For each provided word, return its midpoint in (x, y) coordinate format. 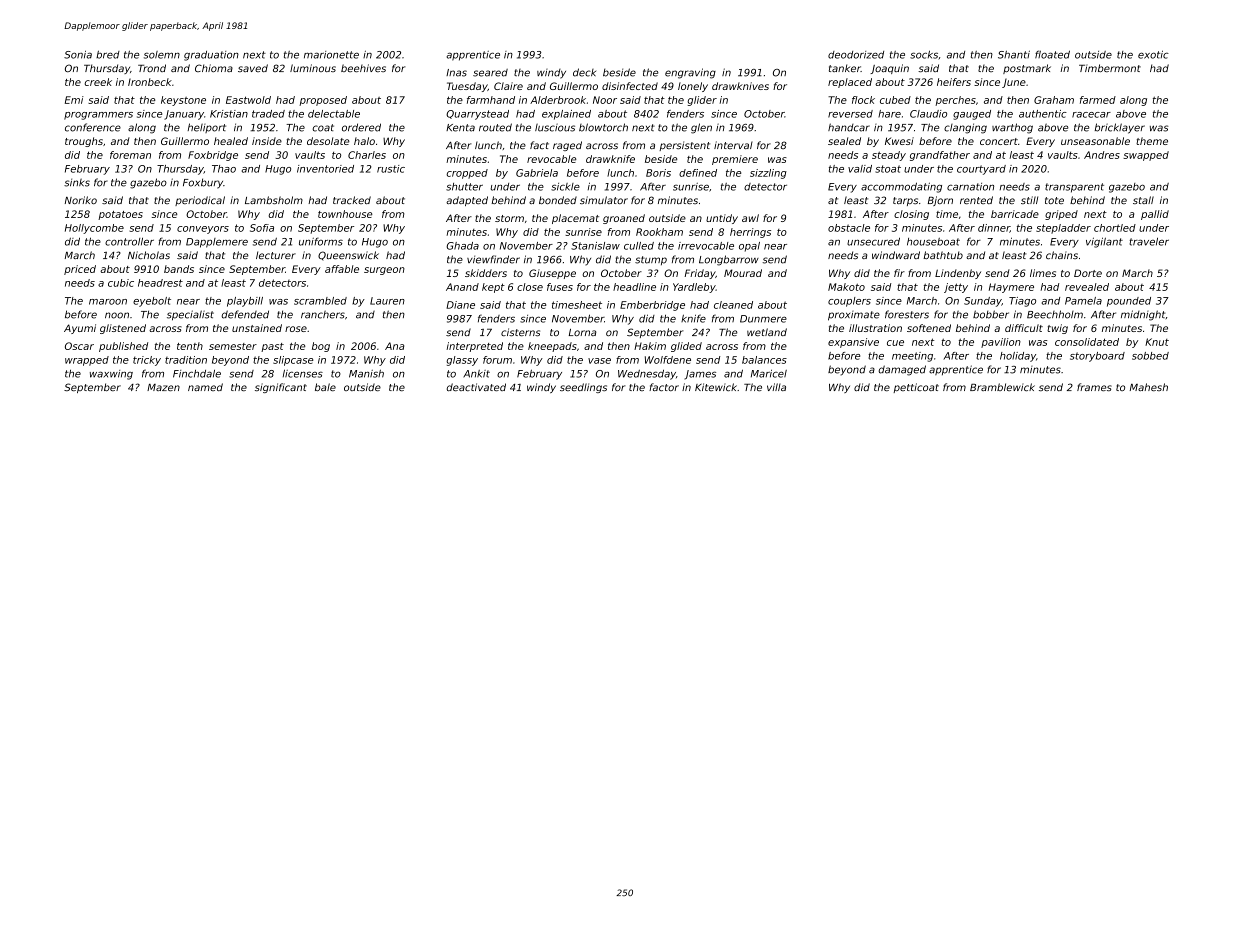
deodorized (856, 55)
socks (924, 54)
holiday (1018, 357)
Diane (460, 305)
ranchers (323, 314)
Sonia (78, 55)
